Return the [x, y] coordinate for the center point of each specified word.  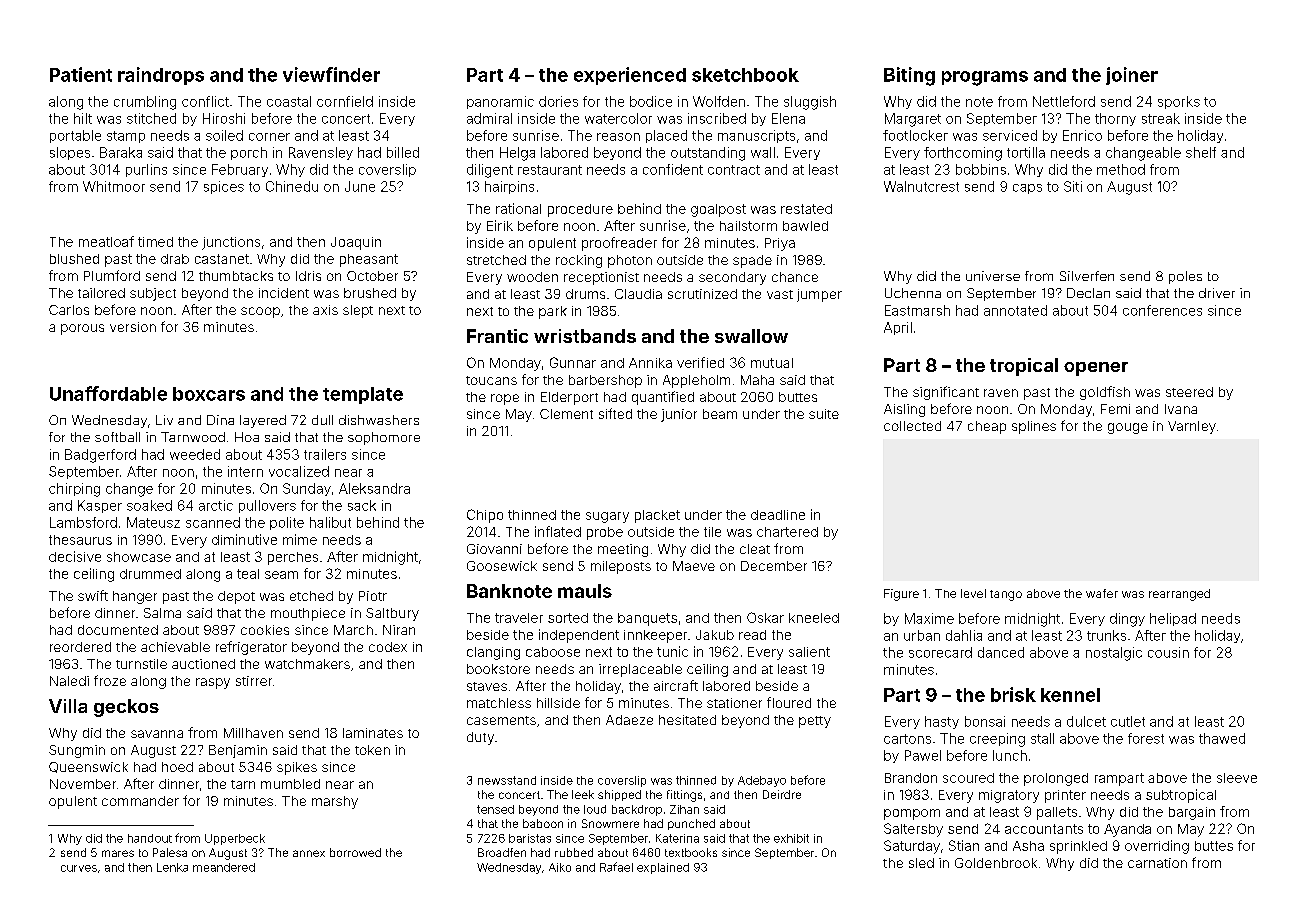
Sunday [307, 489]
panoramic [500, 102]
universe [993, 276]
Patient [81, 74]
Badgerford [100, 456]
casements [501, 720]
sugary [607, 517]
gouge [1128, 428]
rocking [579, 261]
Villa [68, 706]
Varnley [1192, 427]
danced [1001, 652]
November [83, 784]
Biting [909, 76]
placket [657, 516]
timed [155, 242]
